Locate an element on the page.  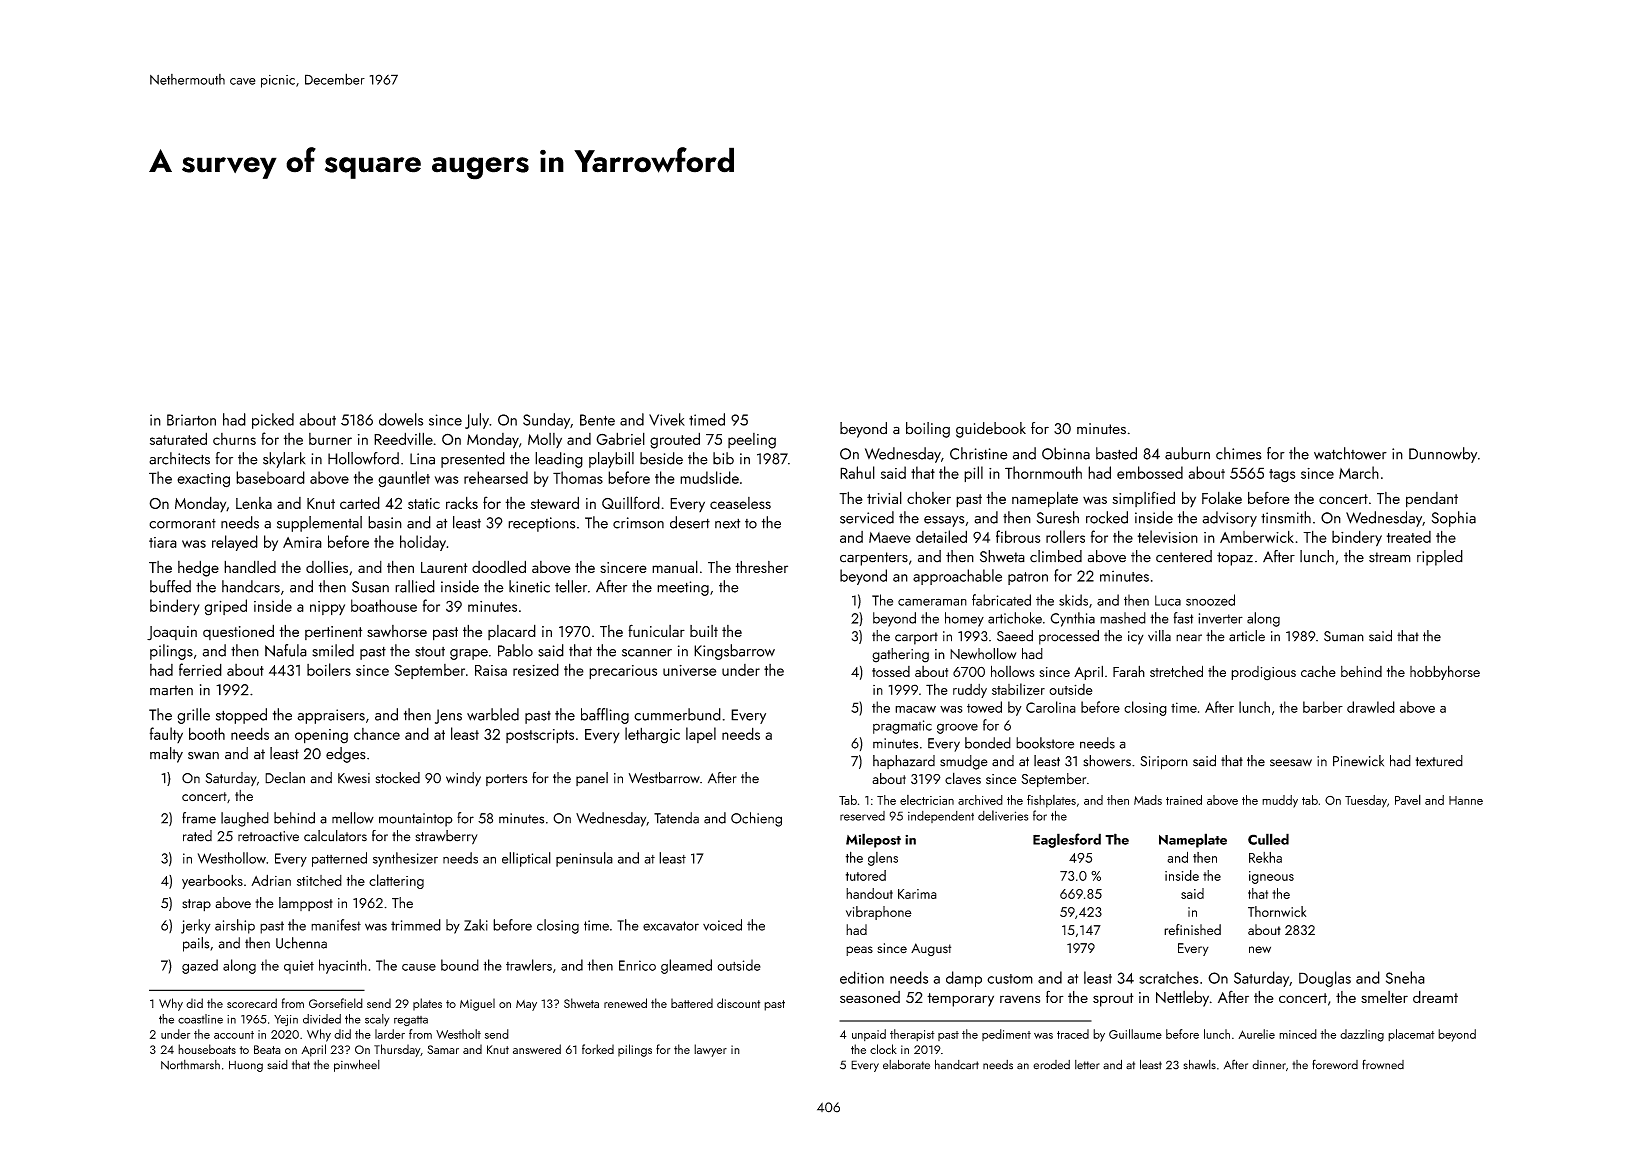
Saeed is located at coordinates (1015, 636).
